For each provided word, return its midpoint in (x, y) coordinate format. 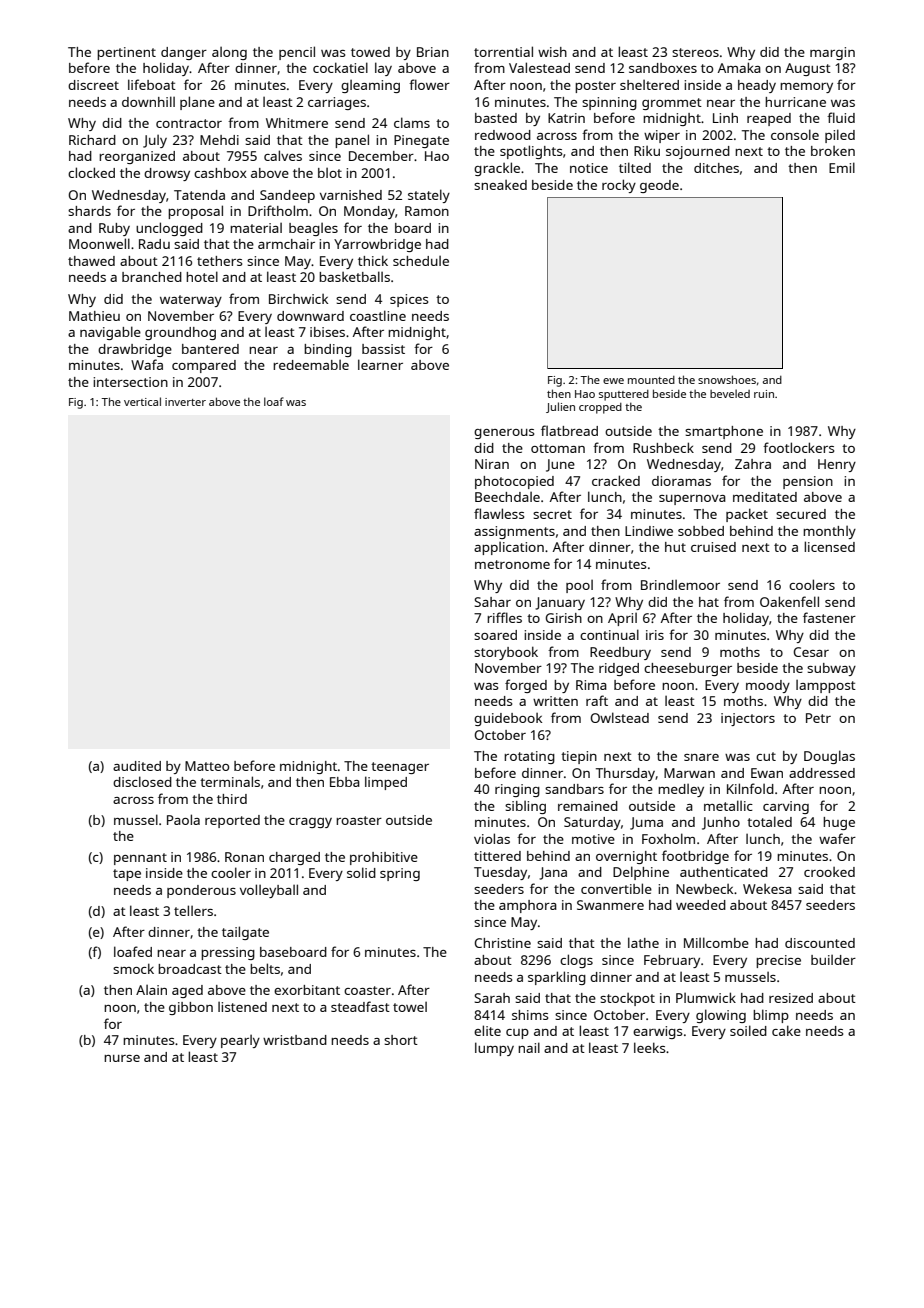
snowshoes (727, 379)
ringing (517, 790)
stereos (695, 52)
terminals (230, 781)
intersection (130, 382)
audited (137, 766)
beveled (730, 393)
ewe (613, 381)
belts (265, 968)
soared (495, 635)
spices (409, 300)
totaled (769, 821)
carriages (337, 103)
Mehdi (219, 140)
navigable (110, 333)
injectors (748, 719)
